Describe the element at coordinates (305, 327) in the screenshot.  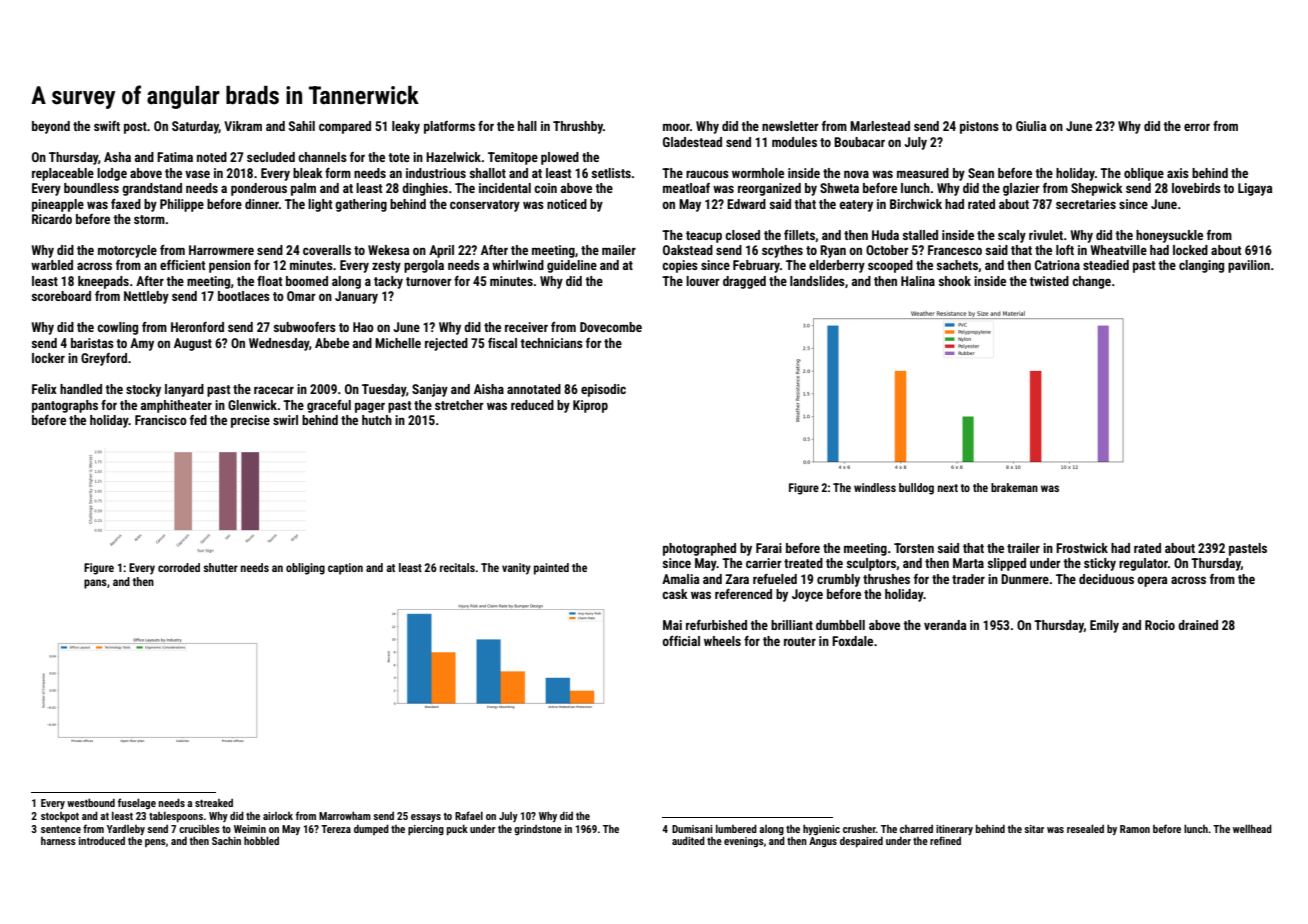
I see `subwoofers` at that location.
